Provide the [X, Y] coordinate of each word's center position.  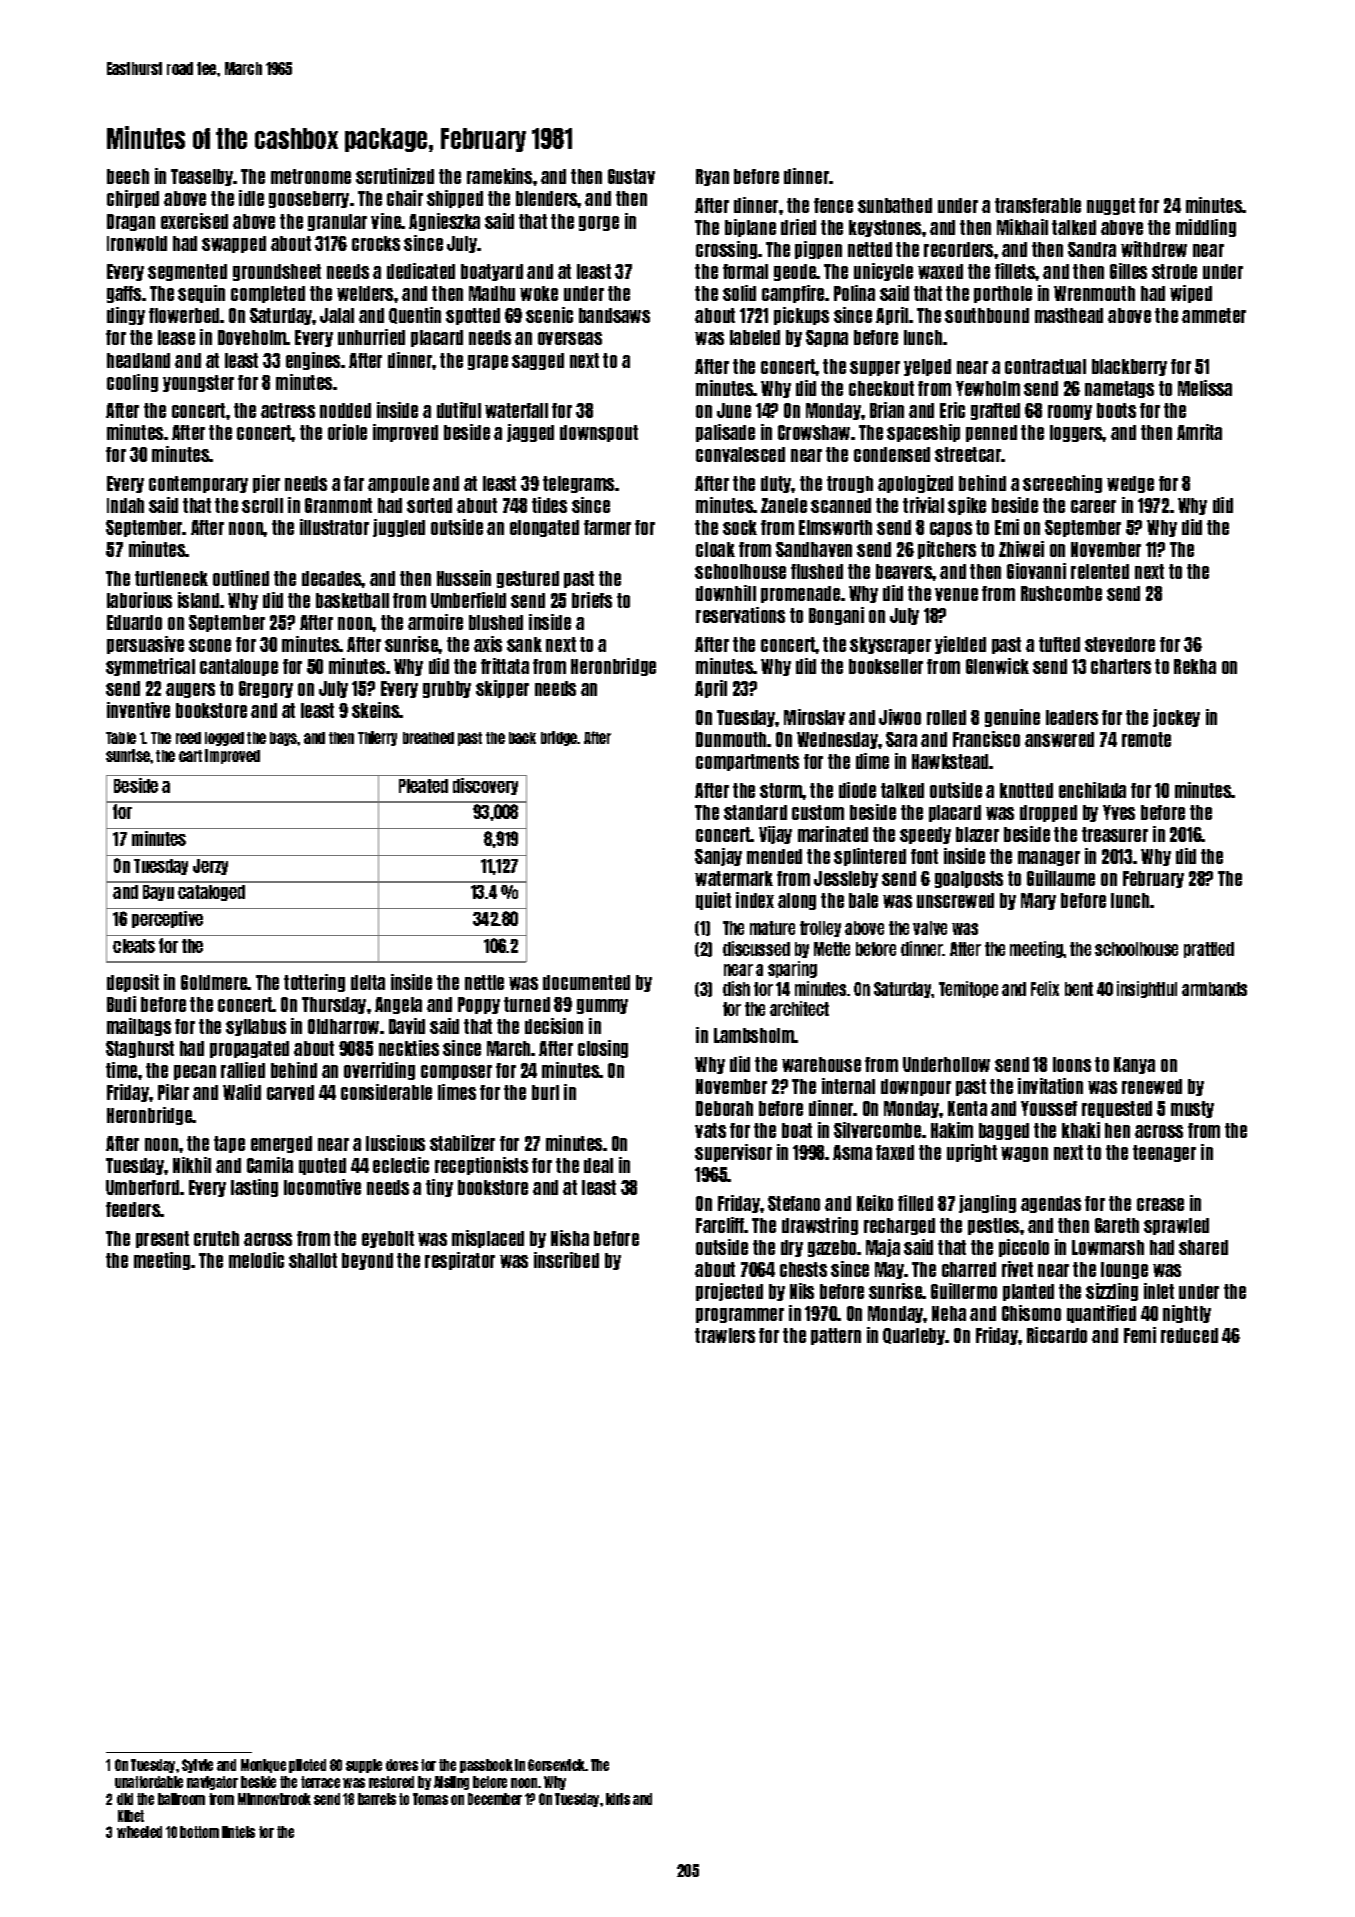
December [495, 1799]
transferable [1038, 205]
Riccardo [1057, 1335]
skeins [375, 710]
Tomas [430, 1799]
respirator [460, 1261]
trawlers [725, 1335]
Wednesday [837, 740]
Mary [1038, 901]
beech [128, 176]
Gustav [631, 176]
